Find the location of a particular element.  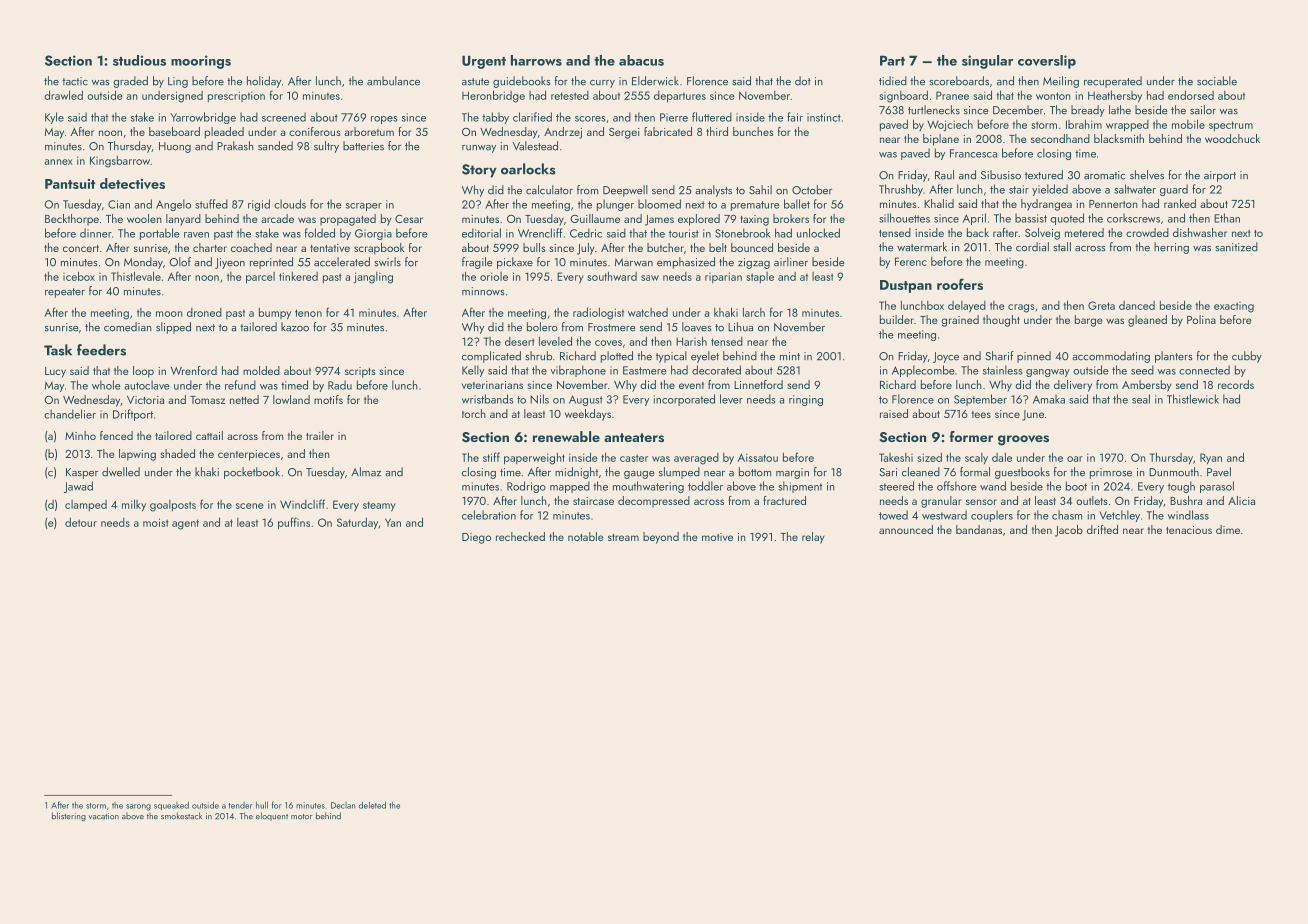

Wojciech is located at coordinates (950, 125).
